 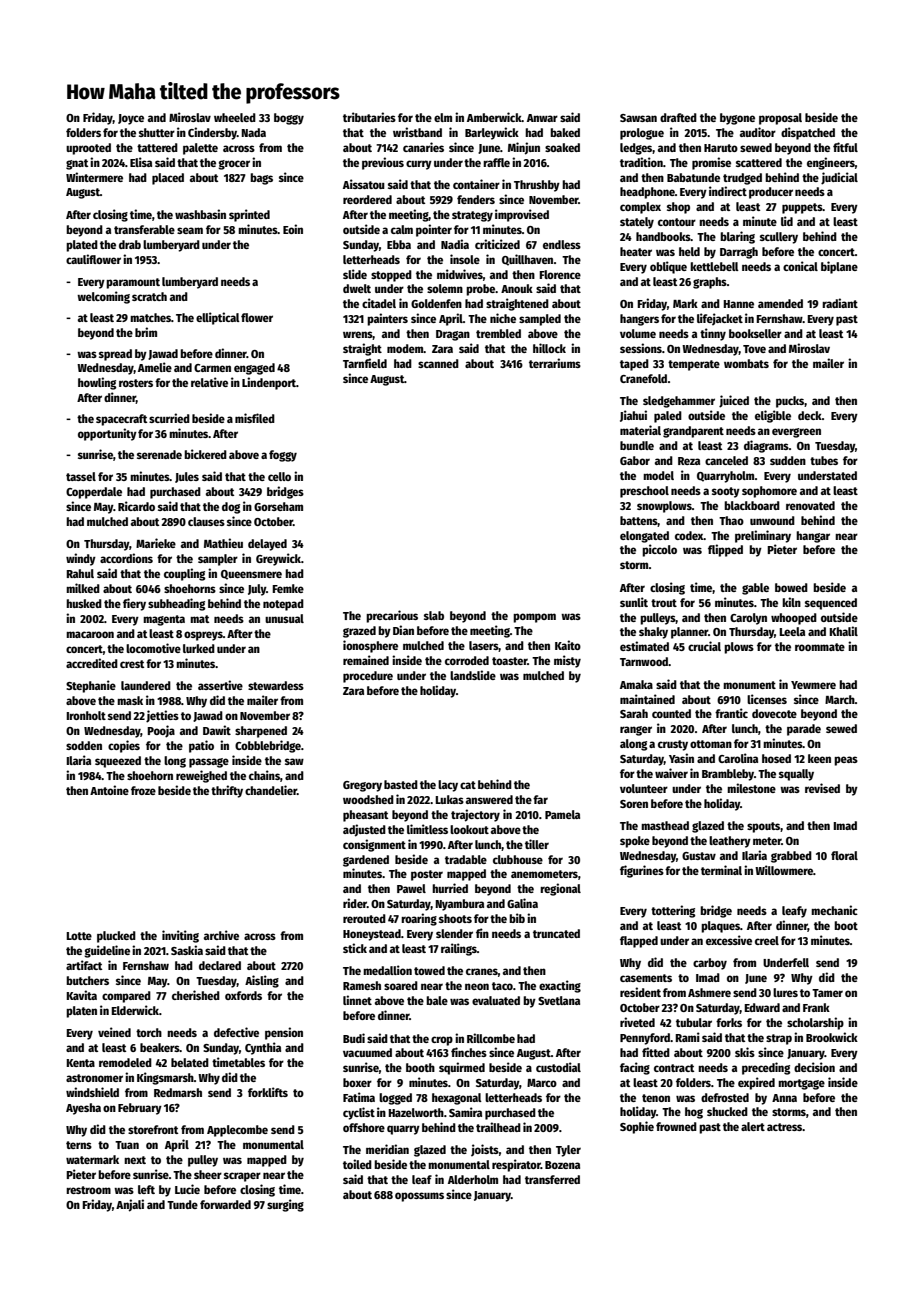 What do you see at coordinates (107, 434) in the document?
I see `opportunity` at bounding box center [107, 434].
